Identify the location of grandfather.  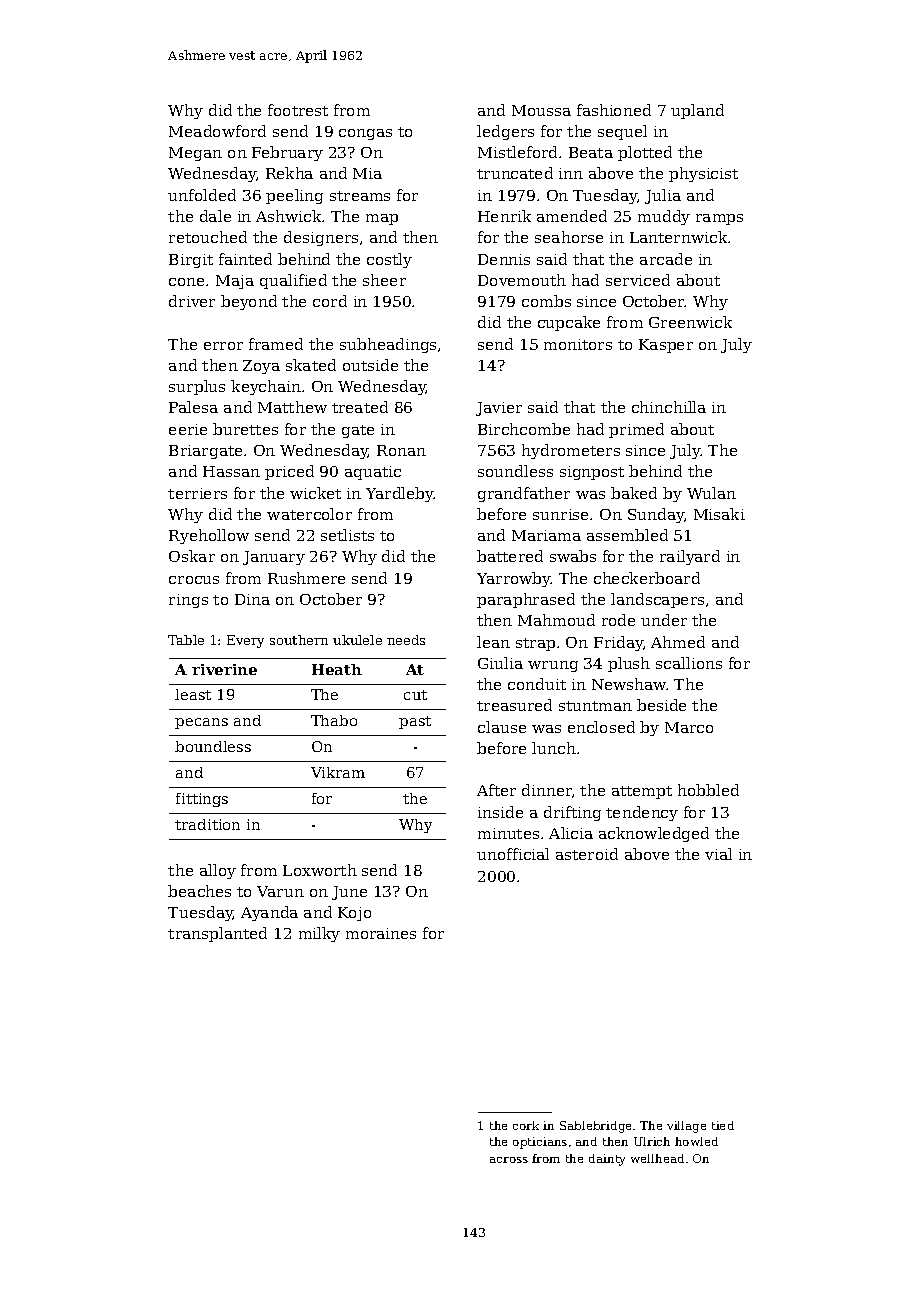
(524, 494).
